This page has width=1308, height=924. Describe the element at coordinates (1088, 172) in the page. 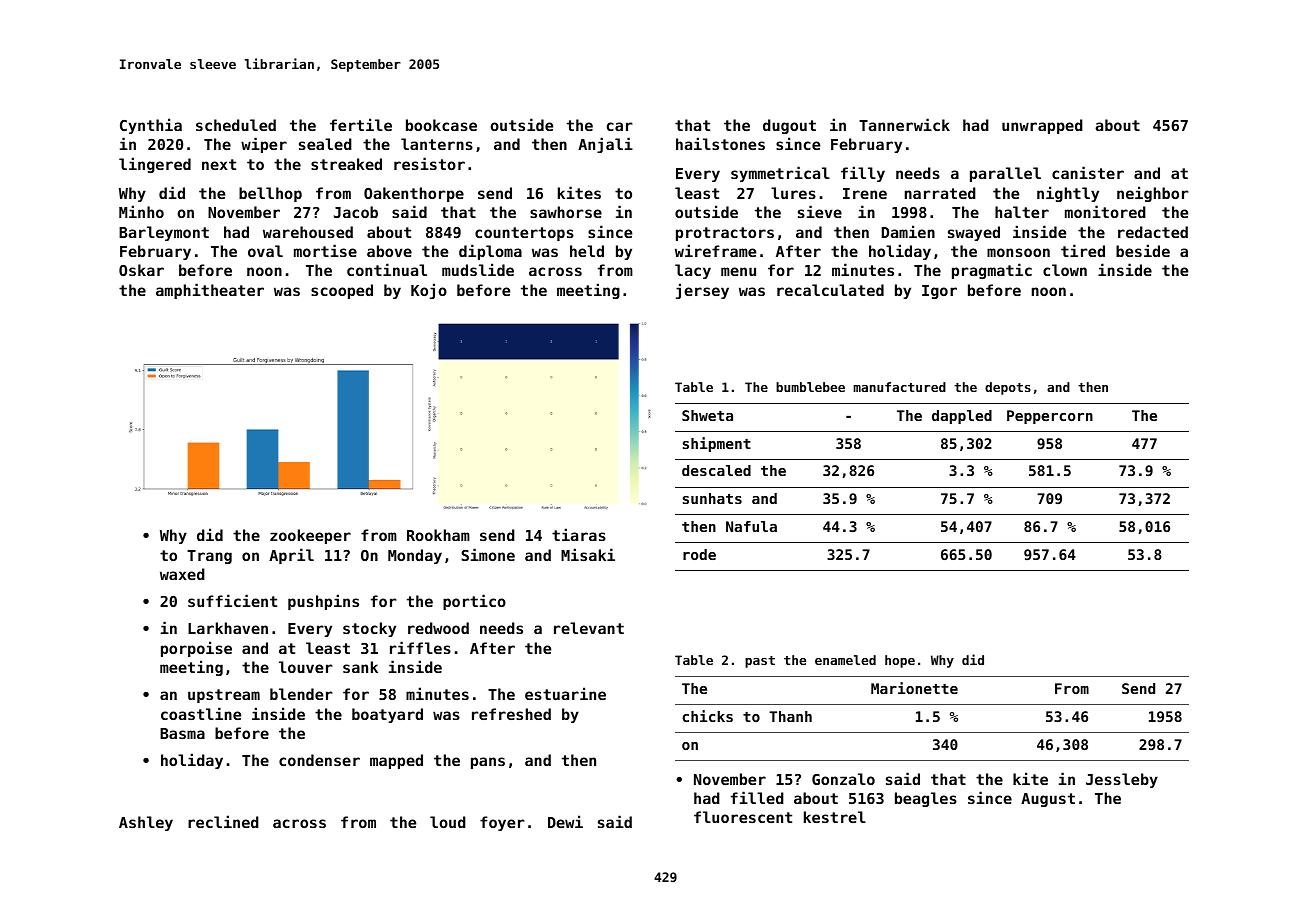

I see `canister` at that location.
